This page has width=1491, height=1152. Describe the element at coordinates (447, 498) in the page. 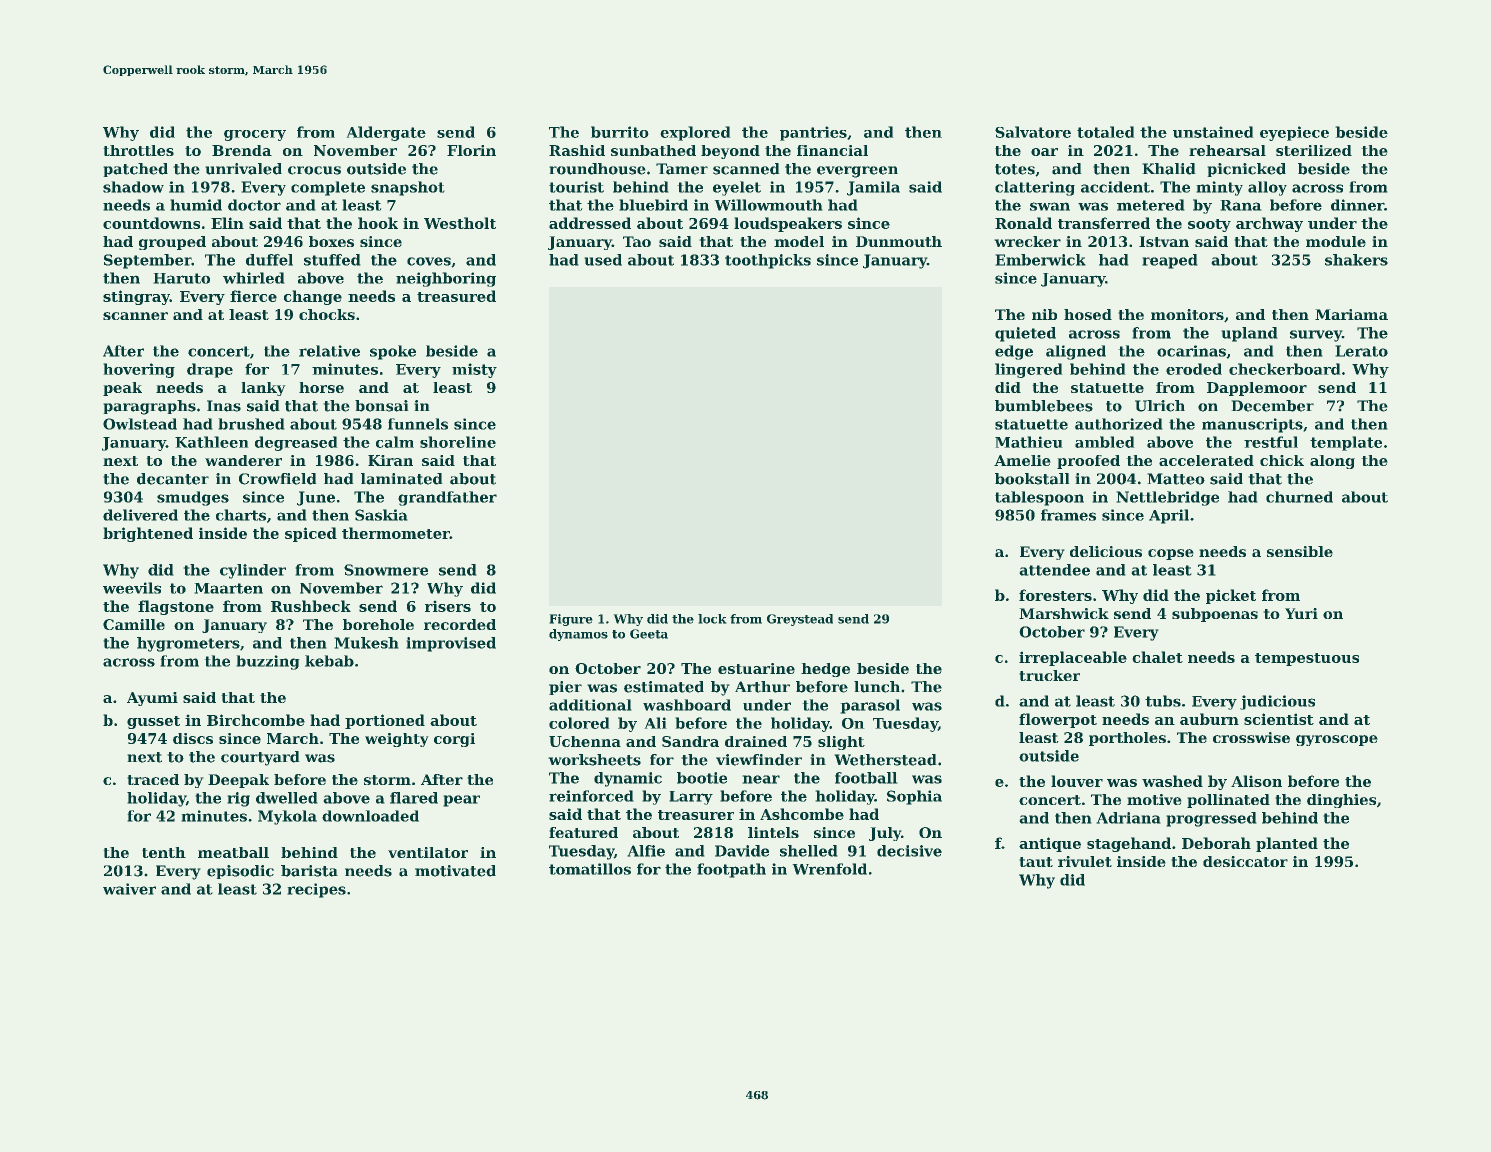

I see `grandfather` at that location.
